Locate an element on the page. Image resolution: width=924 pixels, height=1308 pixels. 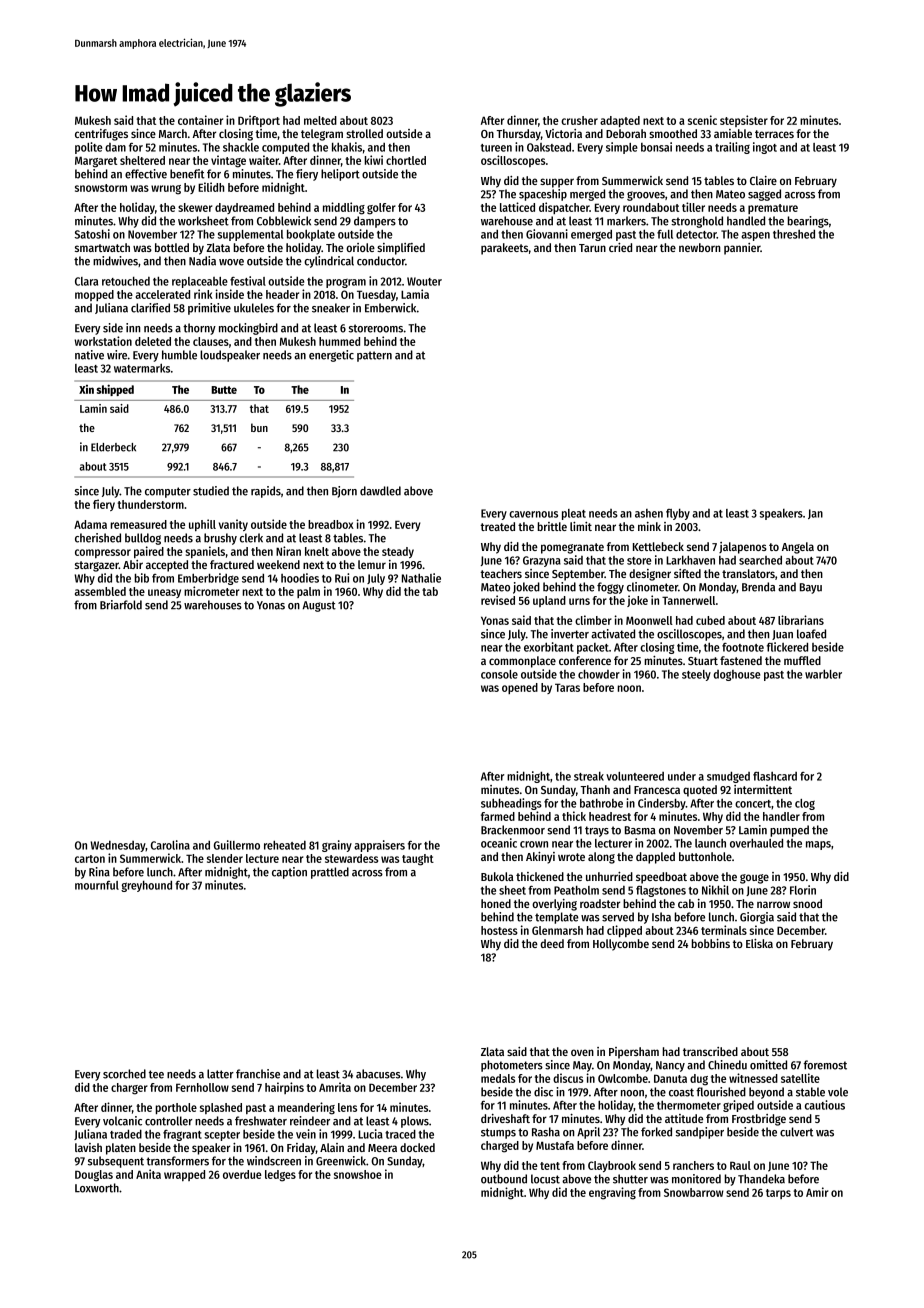
Adama is located at coordinates (90, 524).
